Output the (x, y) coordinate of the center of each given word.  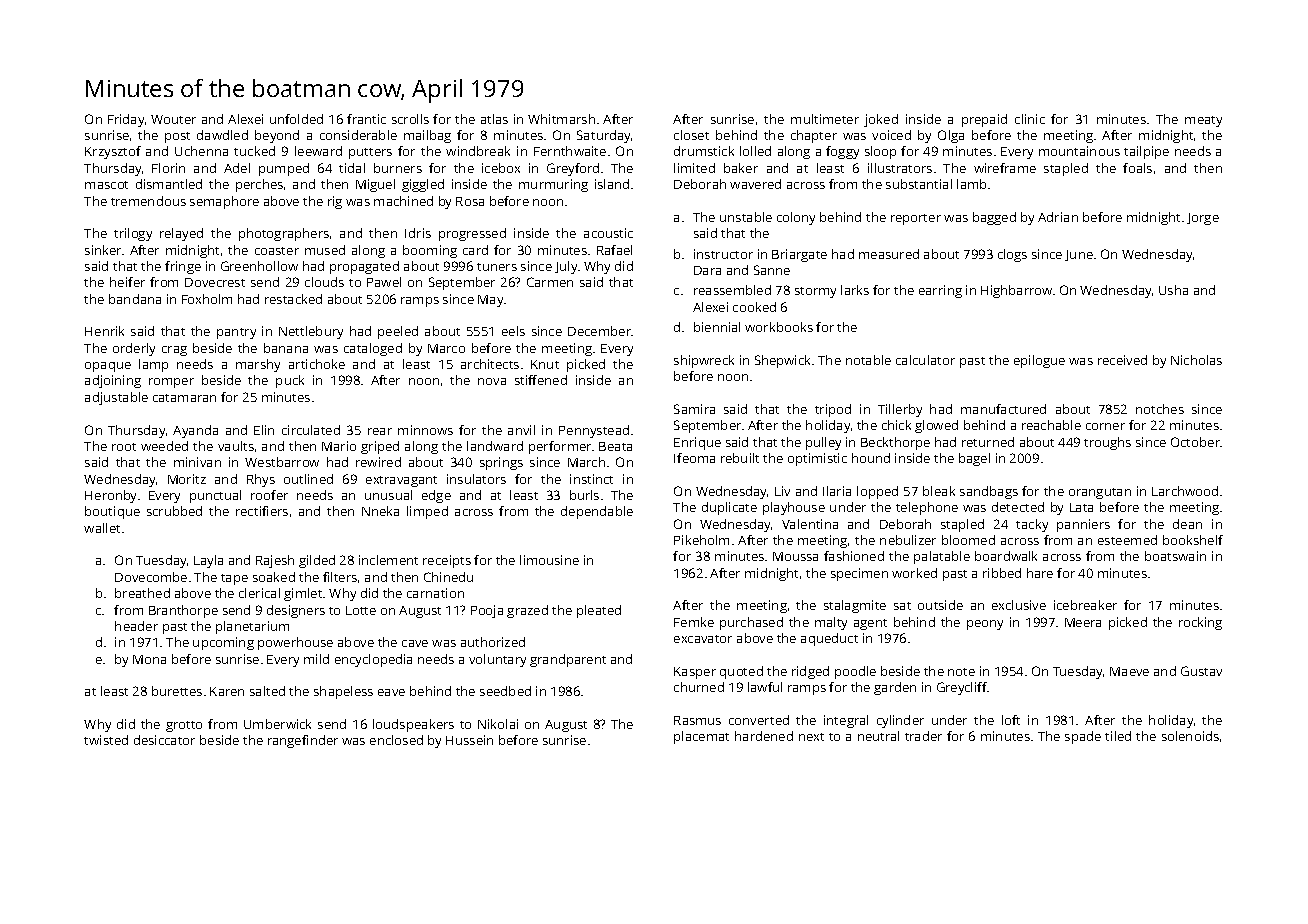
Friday (126, 120)
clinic (1030, 119)
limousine (549, 560)
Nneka (380, 511)
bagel (974, 459)
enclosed (396, 740)
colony (796, 218)
